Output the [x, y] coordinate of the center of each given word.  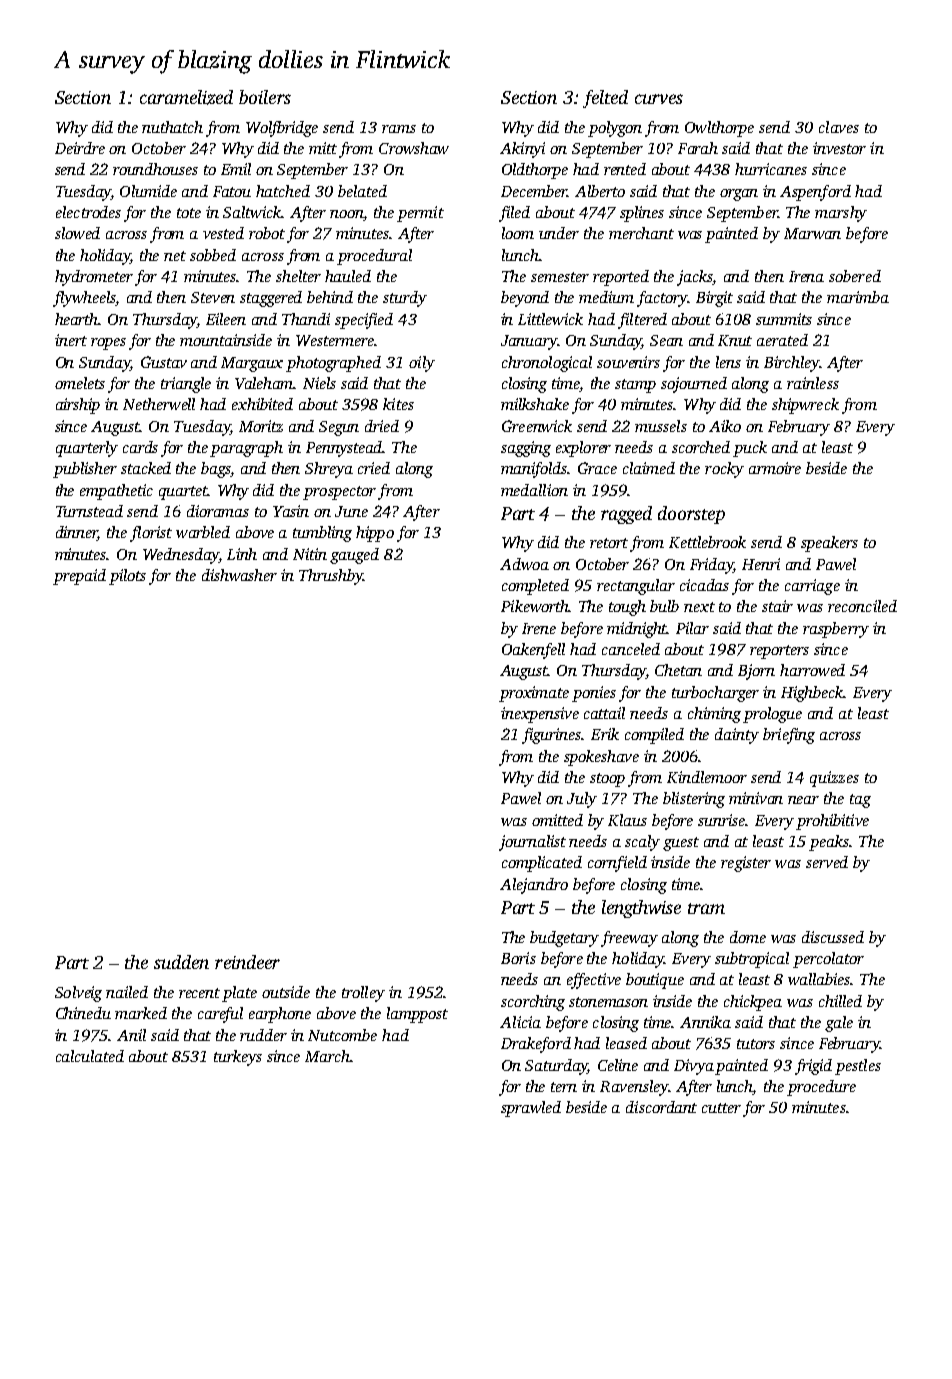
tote [189, 213]
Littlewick [550, 319]
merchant [641, 233]
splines [642, 214]
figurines [552, 736]
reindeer [247, 962]
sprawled [531, 1109]
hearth [77, 319]
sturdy [405, 299]
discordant [661, 1107]
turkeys [238, 1058]
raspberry [836, 630]
